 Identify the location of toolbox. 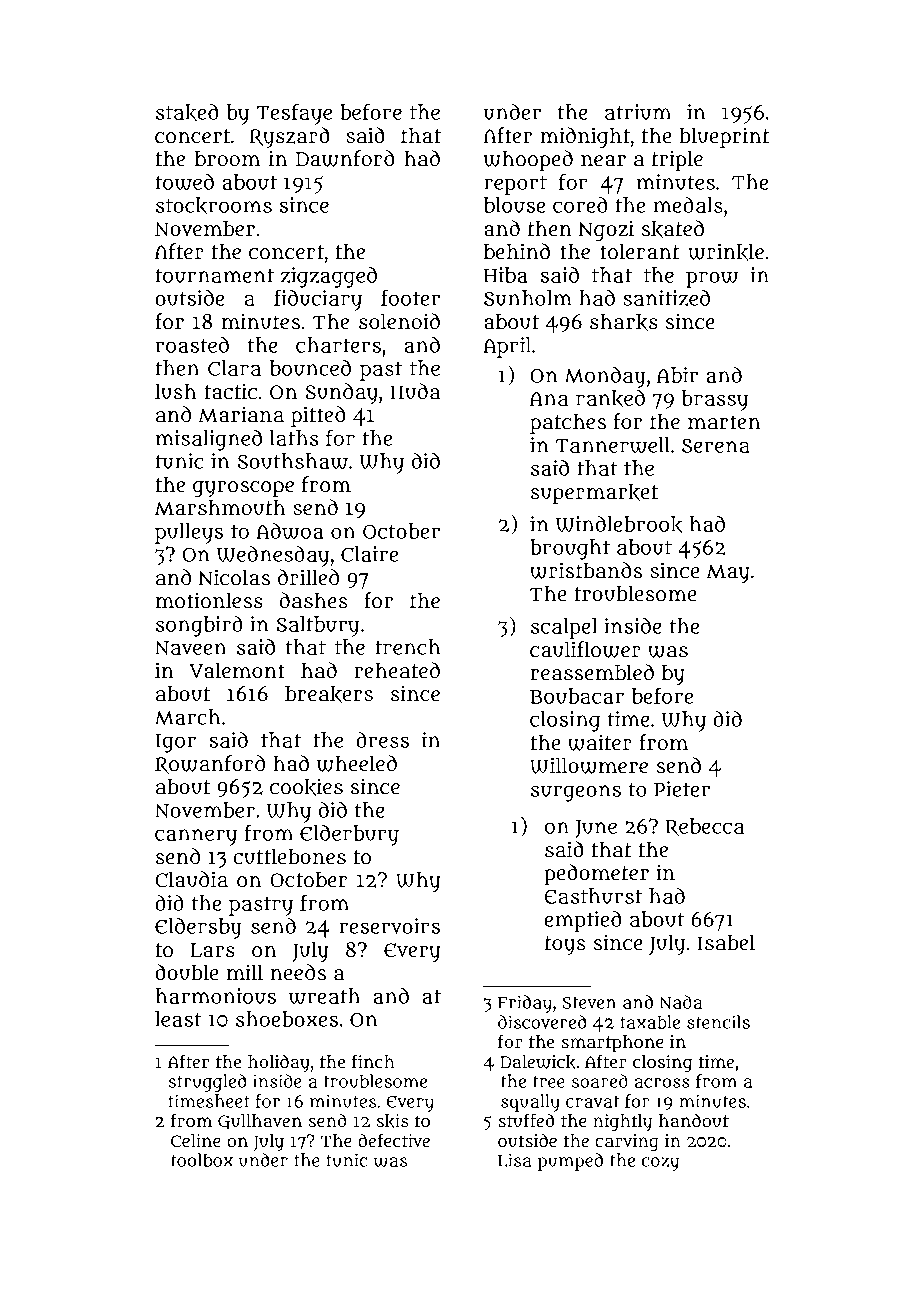
(202, 1160).
